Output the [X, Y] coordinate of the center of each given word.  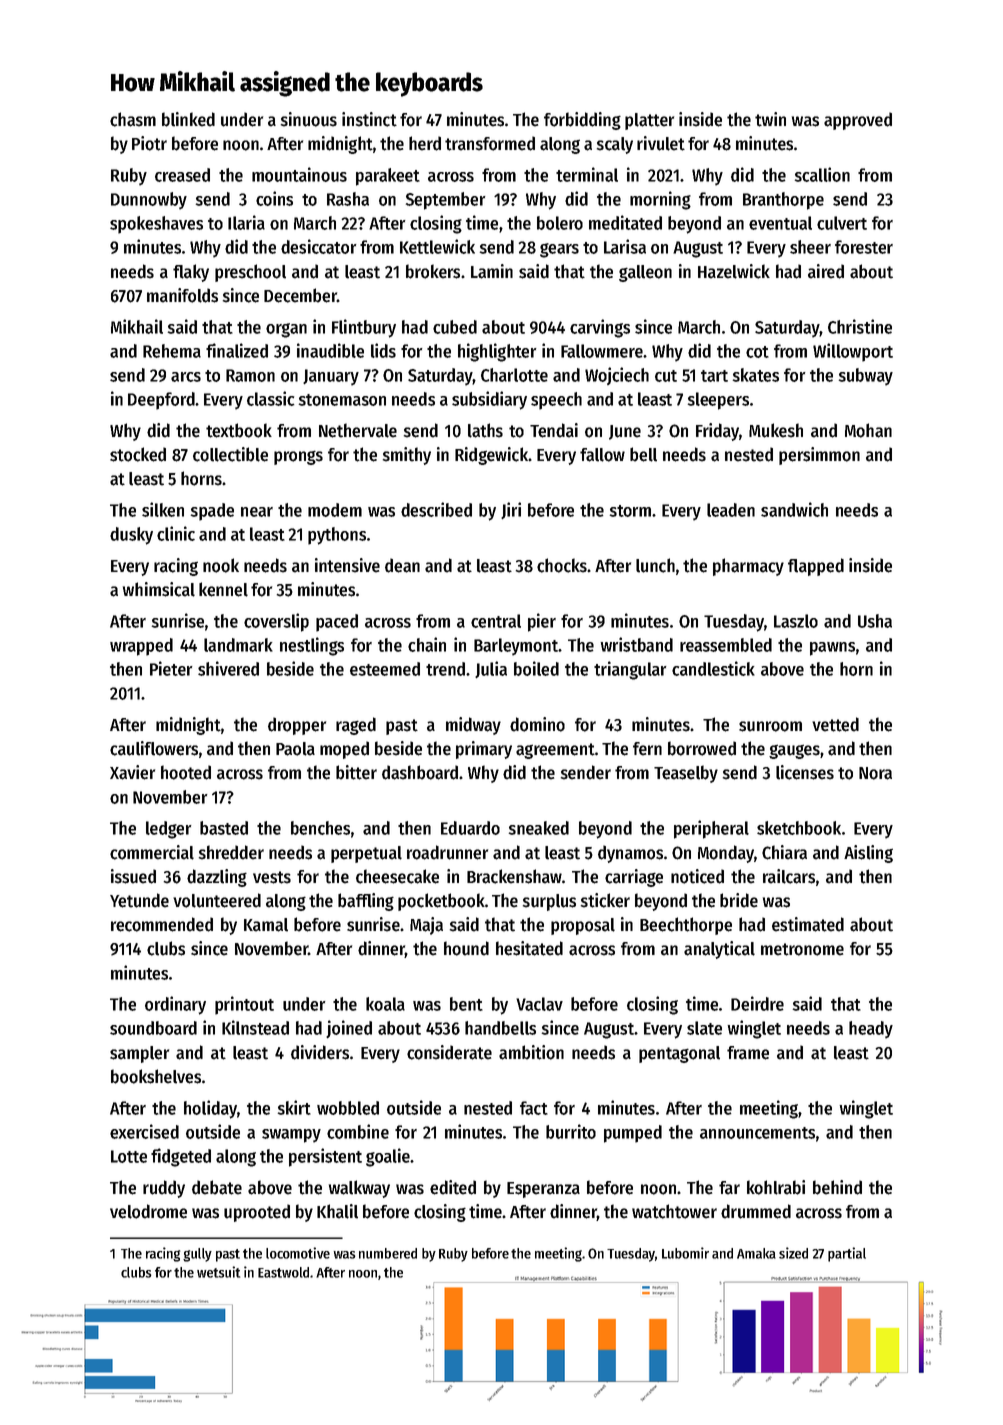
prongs [298, 457]
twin [770, 119]
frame [748, 1053]
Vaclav [539, 1004]
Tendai [554, 430]
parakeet [388, 177]
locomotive [298, 1253]
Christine [860, 326]
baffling [366, 902]
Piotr [149, 143]
